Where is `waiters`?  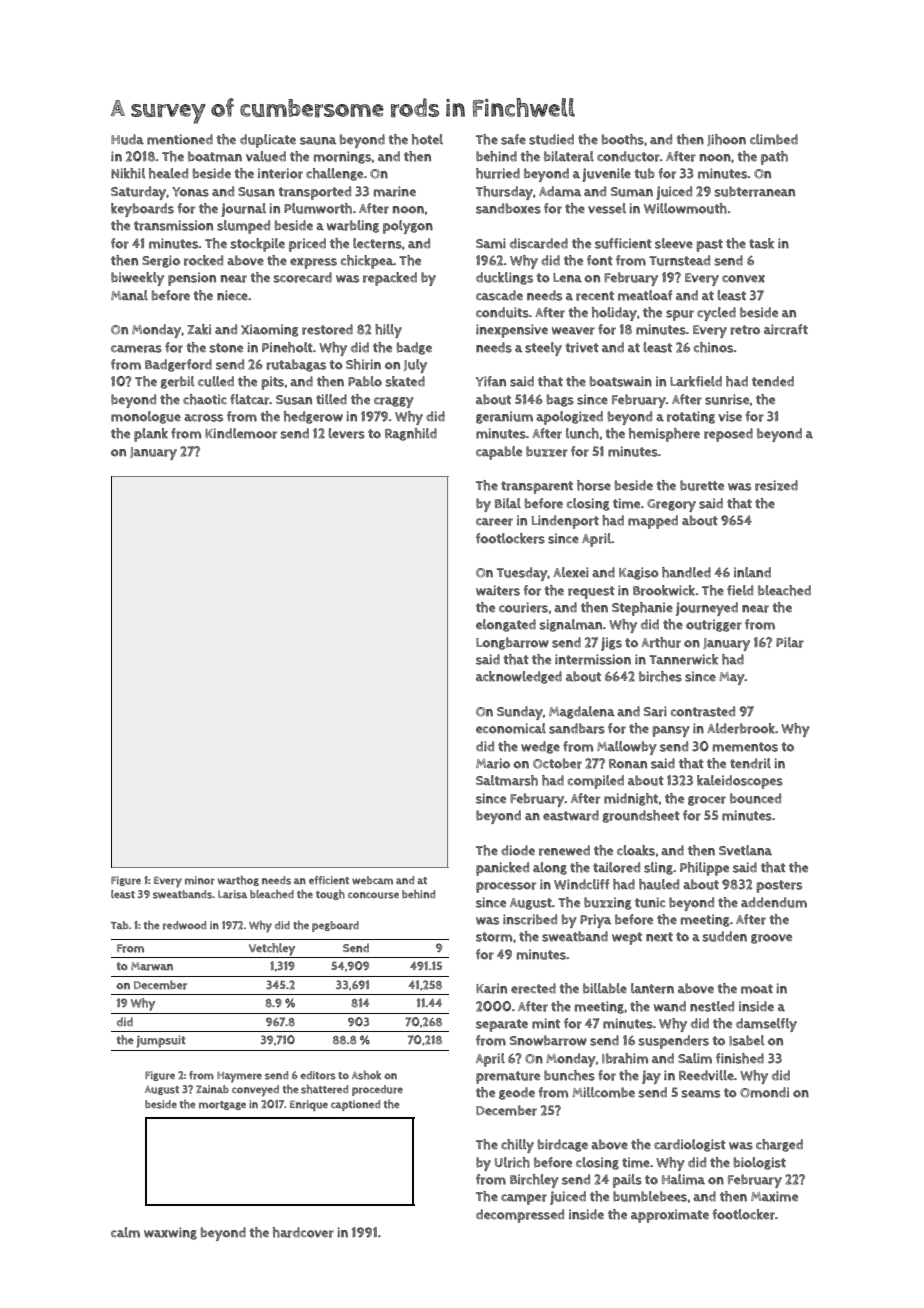 waiters is located at coordinates (498, 590).
